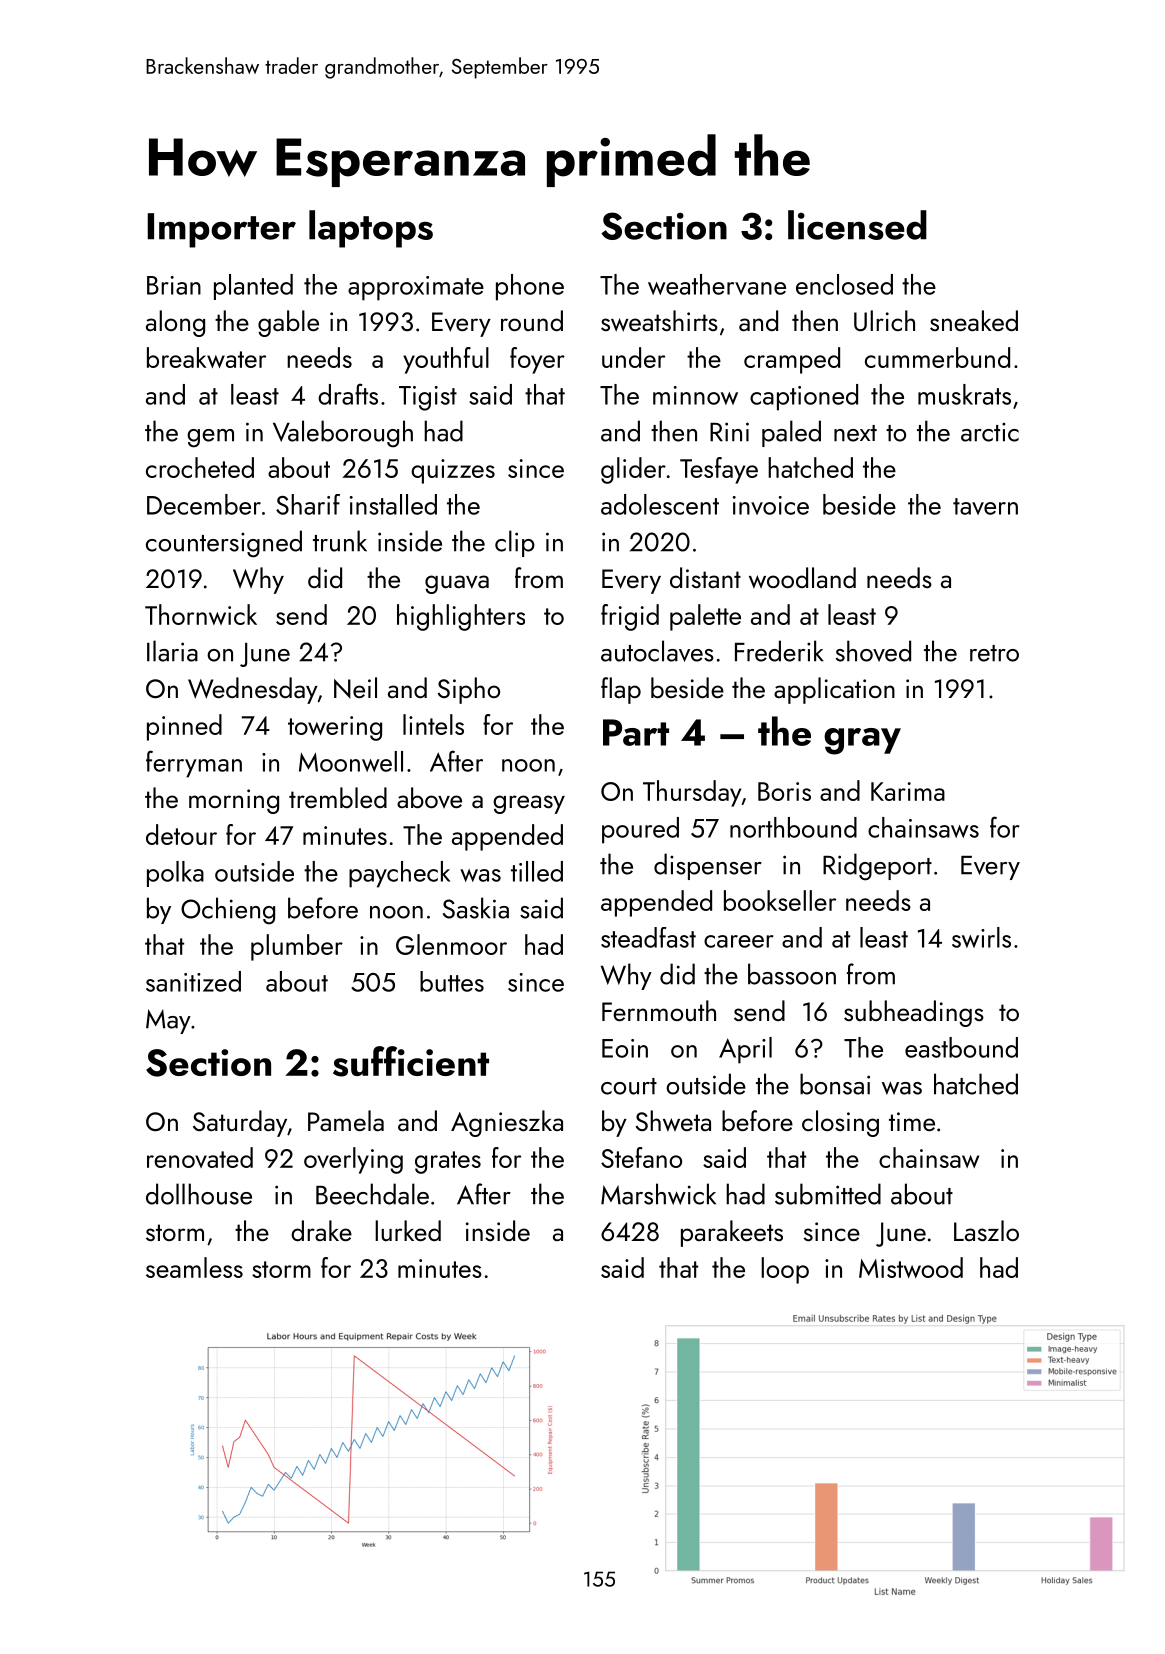 This screenshot has height=1654, width=1165. Describe the element at coordinates (961, 1047) in the screenshot. I see `eastbound` at that location.
